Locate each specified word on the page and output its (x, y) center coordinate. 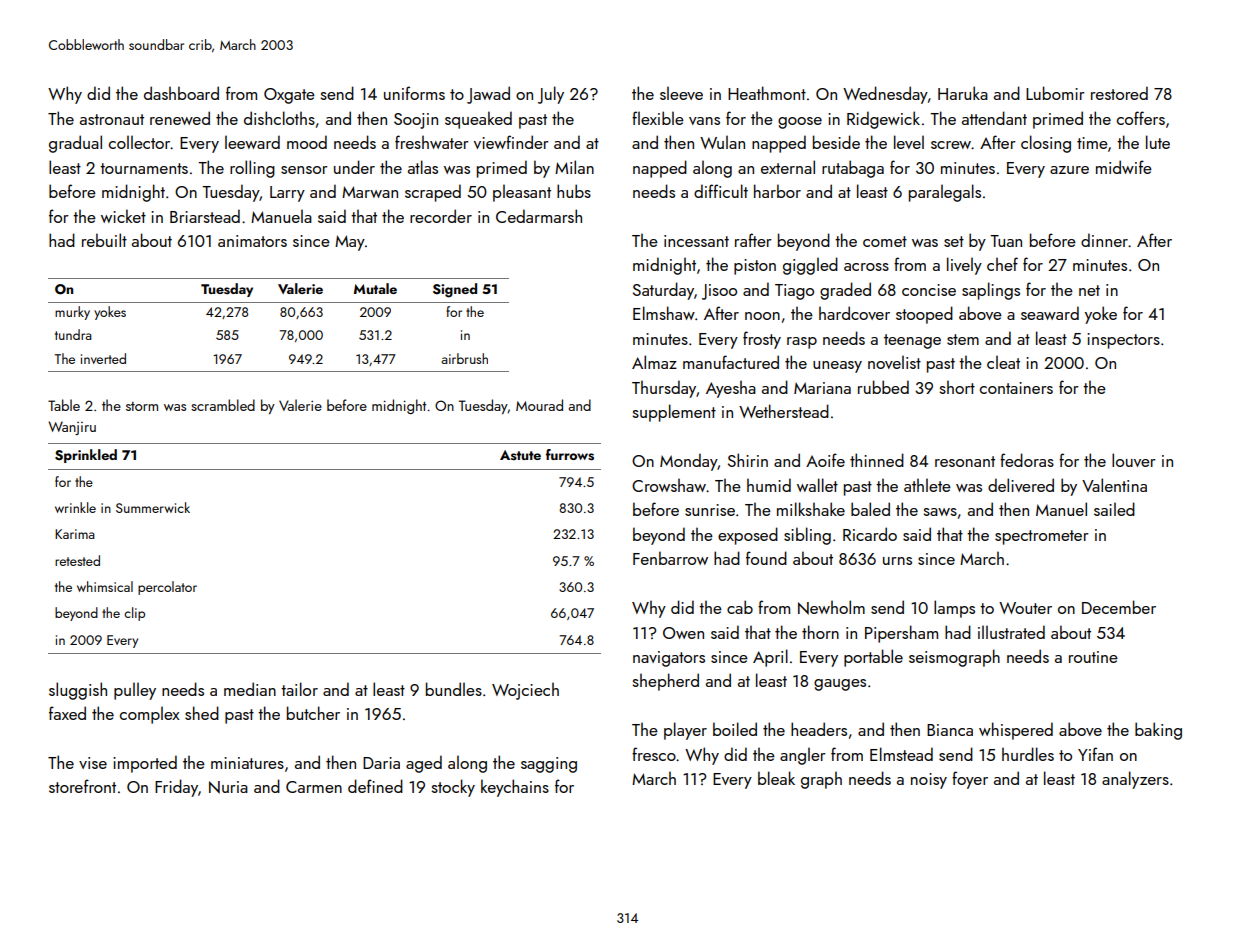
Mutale (375, 288)
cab (740, 607)
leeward (252, 142)
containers (1016, 388)
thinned (877, 460)
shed (202, 713)
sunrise (710, 510)
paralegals (945, 193)
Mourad (539, 405)
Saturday (663, 291)
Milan (574, 167)
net (1089, 290)
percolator (167, 588)
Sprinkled (86, 456)
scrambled (223, 405)
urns (897, 561)
